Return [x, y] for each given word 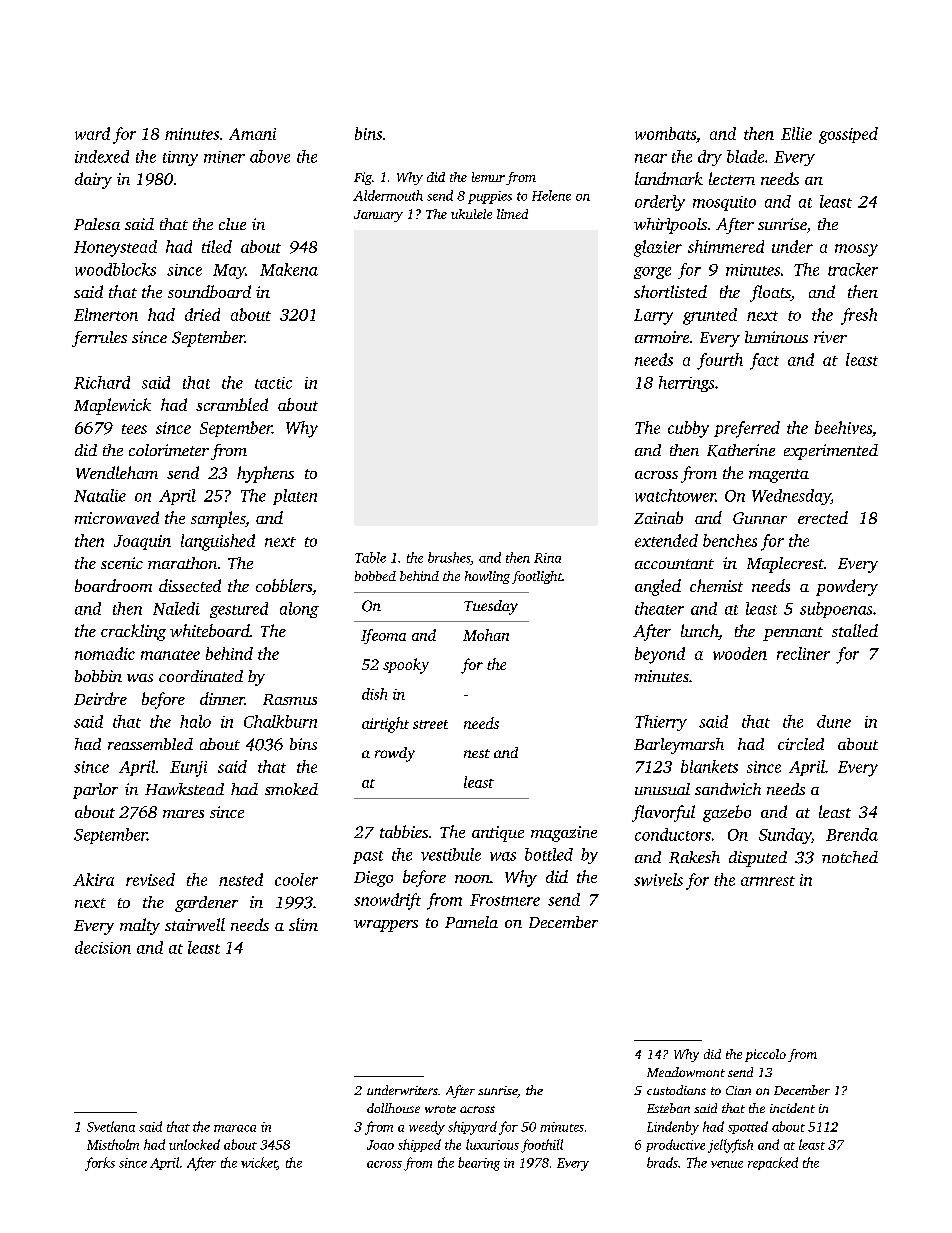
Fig [363, 178]
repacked [773, 1163]
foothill [542, 1146]
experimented [831, 452]
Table [370, 557]
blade [745, 156]
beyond [660, 655]
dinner [222, 698]
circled [801, 744]
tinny [180, 158]
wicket [259, 1163]
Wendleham [117, 472]
